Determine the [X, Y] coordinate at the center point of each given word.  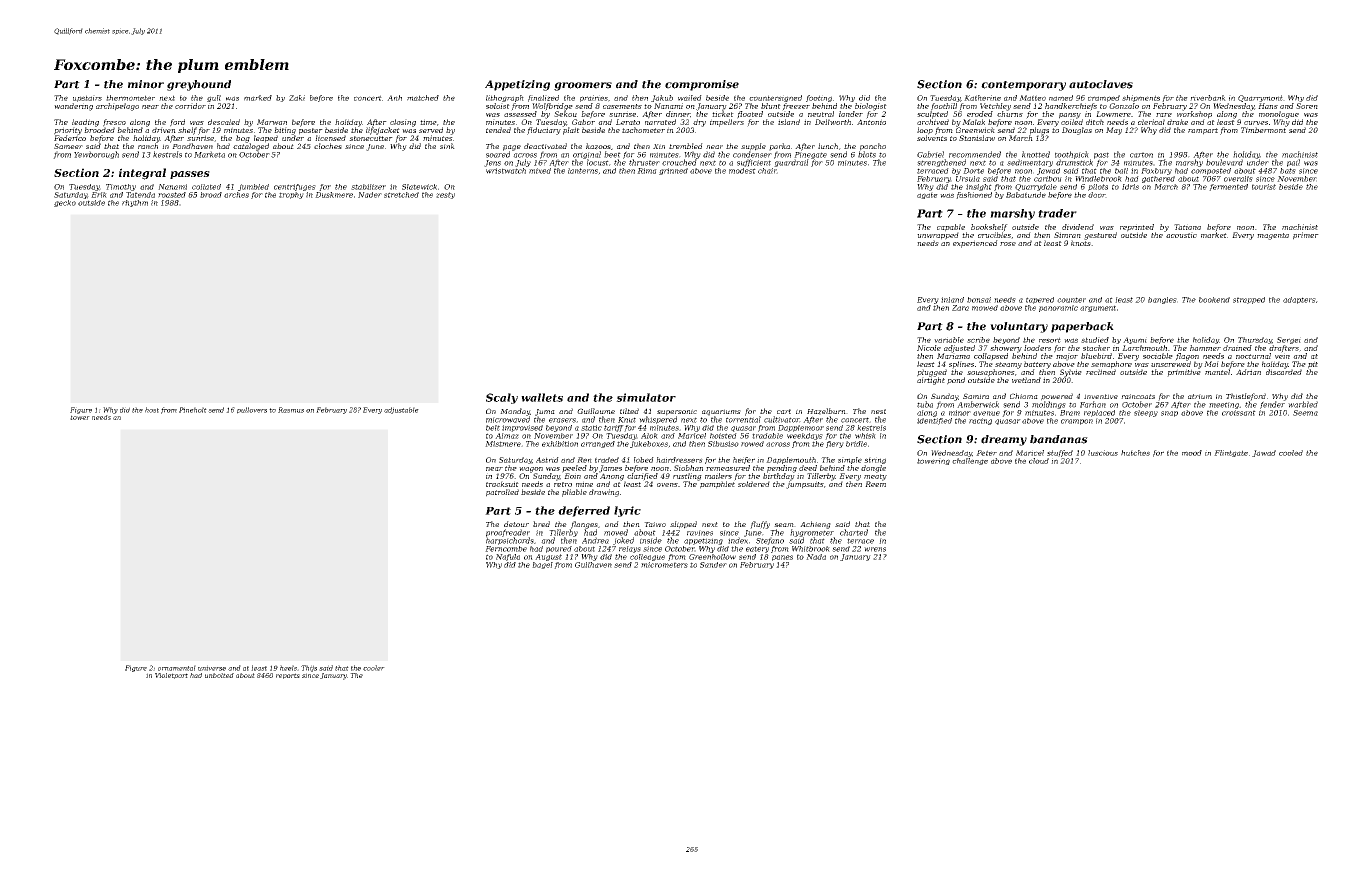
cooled [1291, 453]
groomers [583, 86]
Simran [1067, 235]
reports [288, 676]
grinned [673, 171]
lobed [644, 460]
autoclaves [1101, 84]
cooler [374, 668]
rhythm [135, 203]
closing [403, 123]
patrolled [502, 493]
